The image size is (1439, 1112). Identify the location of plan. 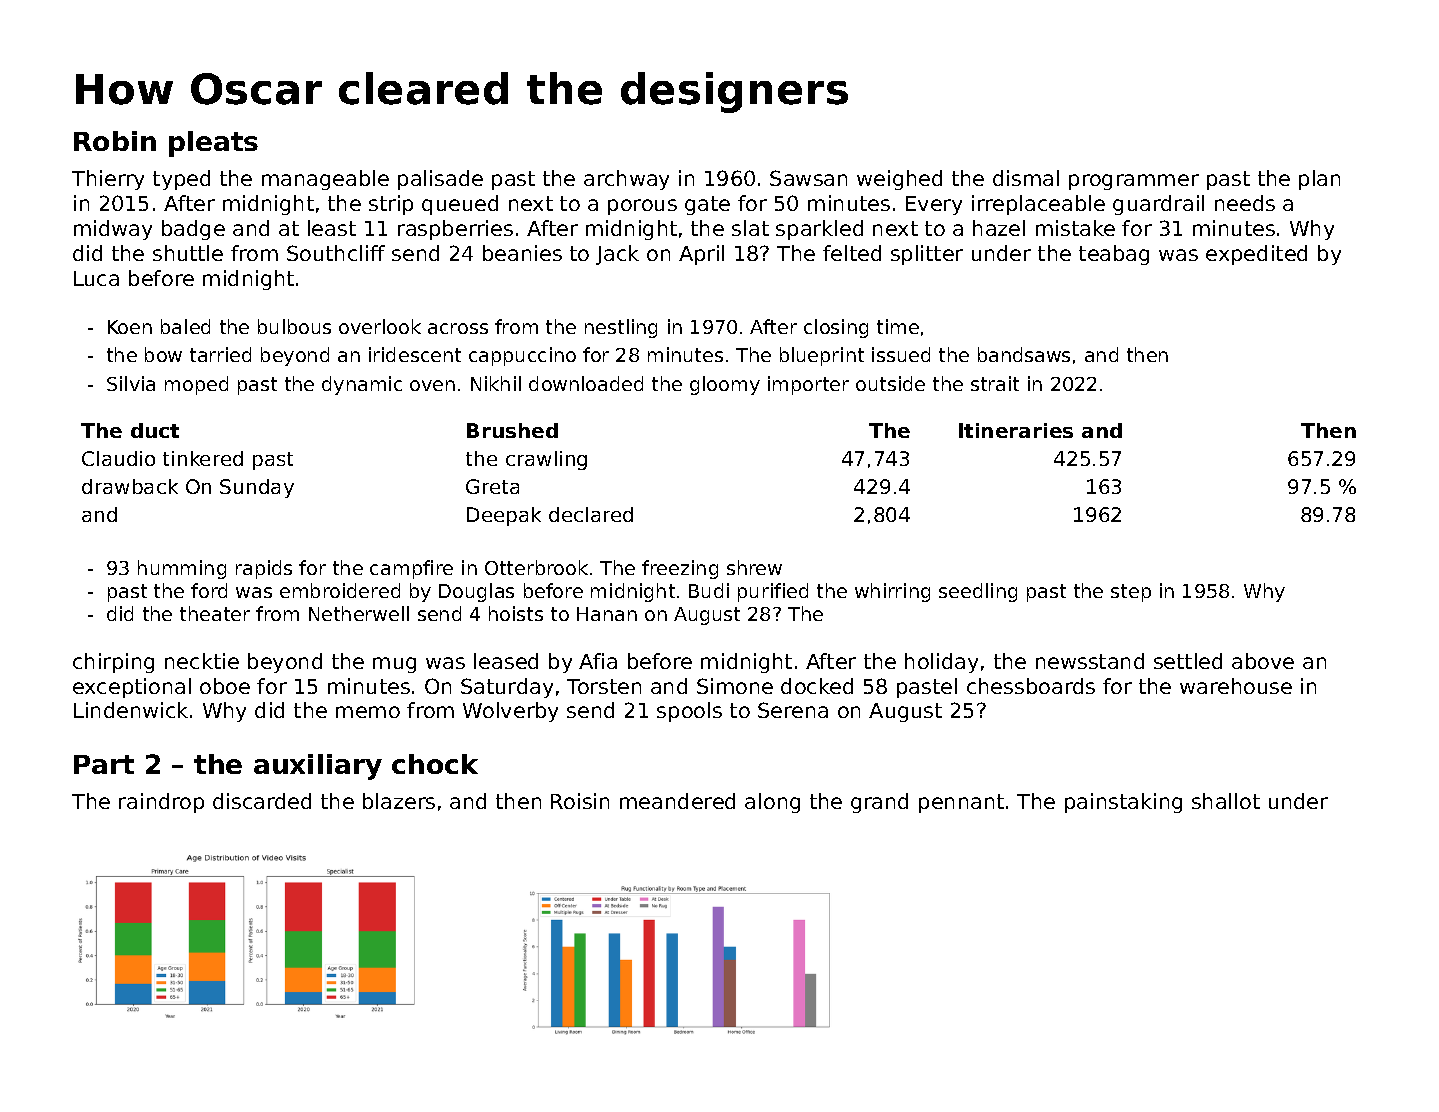
(1319, 180).
